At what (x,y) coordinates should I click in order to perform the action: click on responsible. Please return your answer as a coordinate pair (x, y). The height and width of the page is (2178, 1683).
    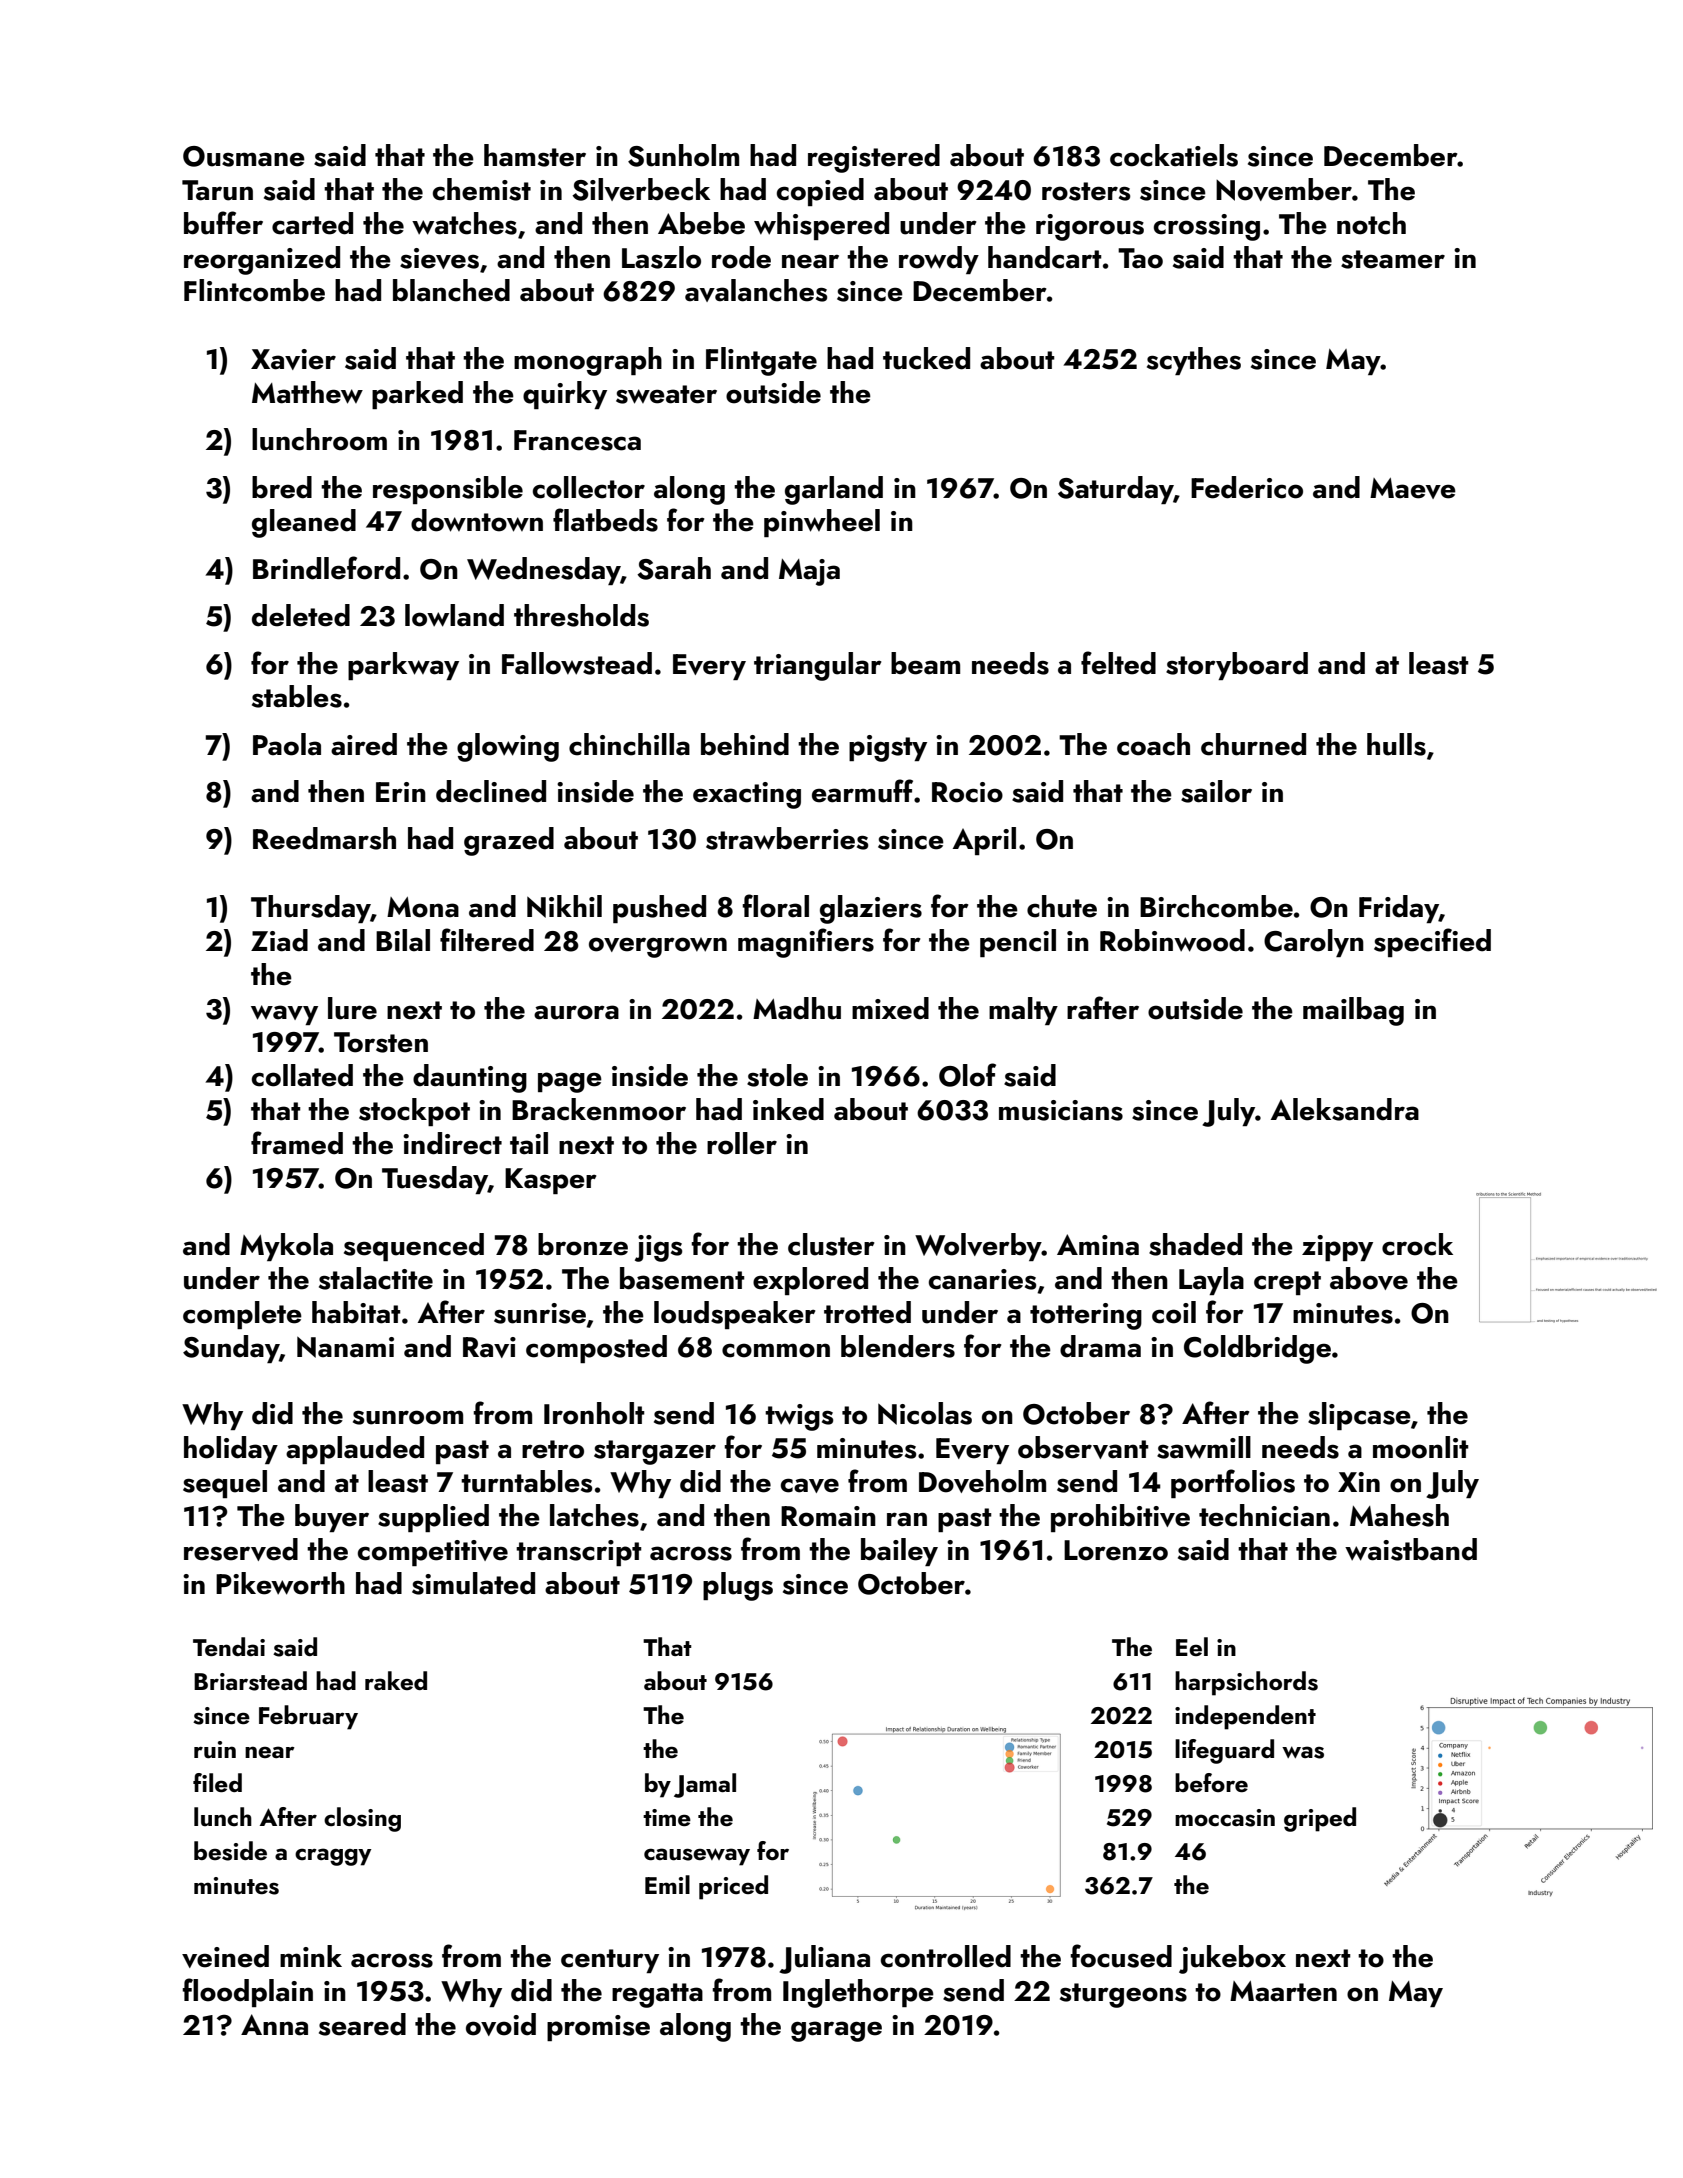
    Looking at the image, I should click on (448, 490).
